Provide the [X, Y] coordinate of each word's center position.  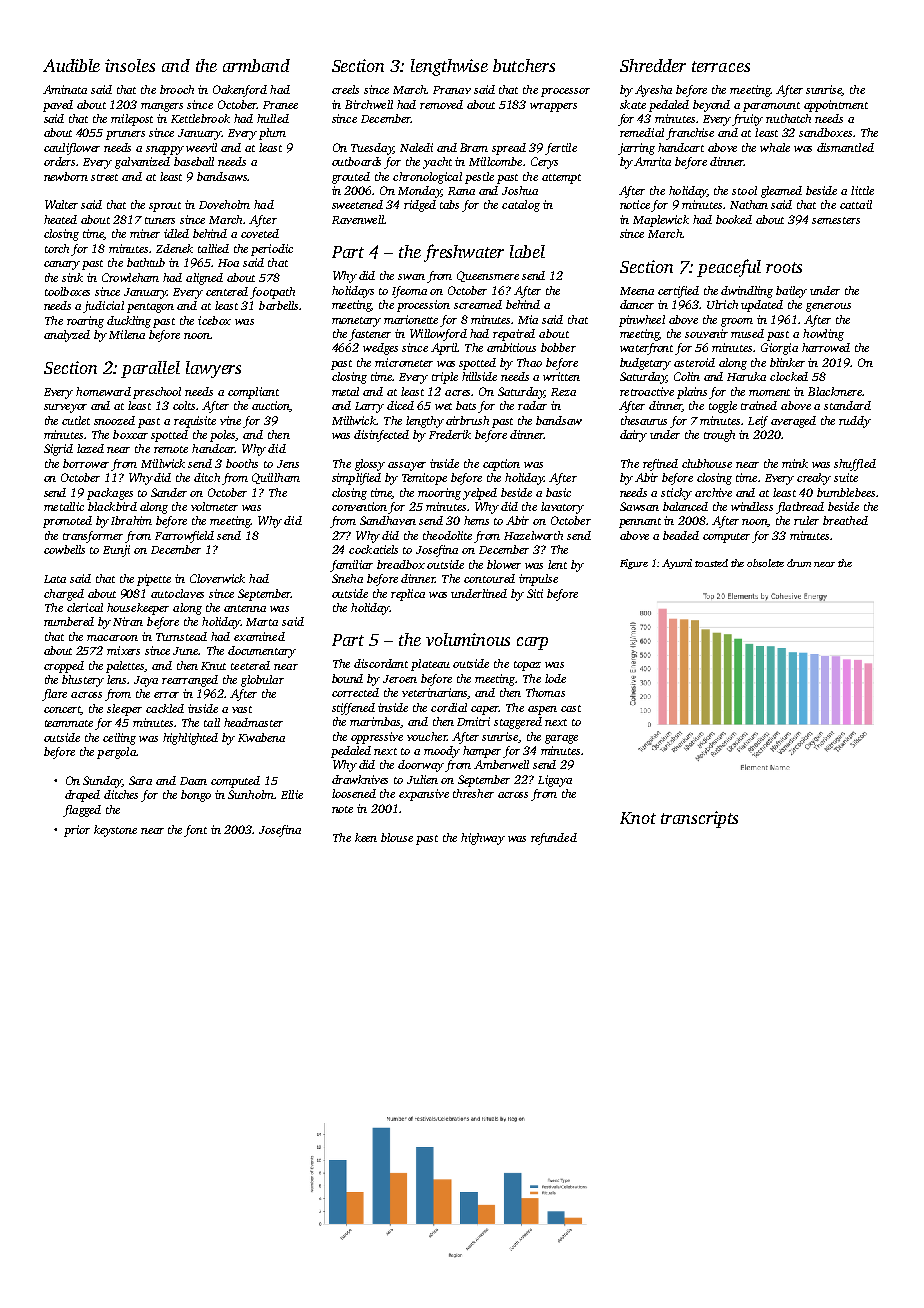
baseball [194, 161]
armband [256, 65]
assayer [407, 466]
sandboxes [825, 132]
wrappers [553, 107]
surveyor [65, 408]
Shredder [653, 65]
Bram [474, 147]
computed [235, 782]
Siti [535, 593]
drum [799, 563]
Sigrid [58, 450]
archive [713, 492]
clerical [85, 607]
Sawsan [639, 506]
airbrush [467, 420]
